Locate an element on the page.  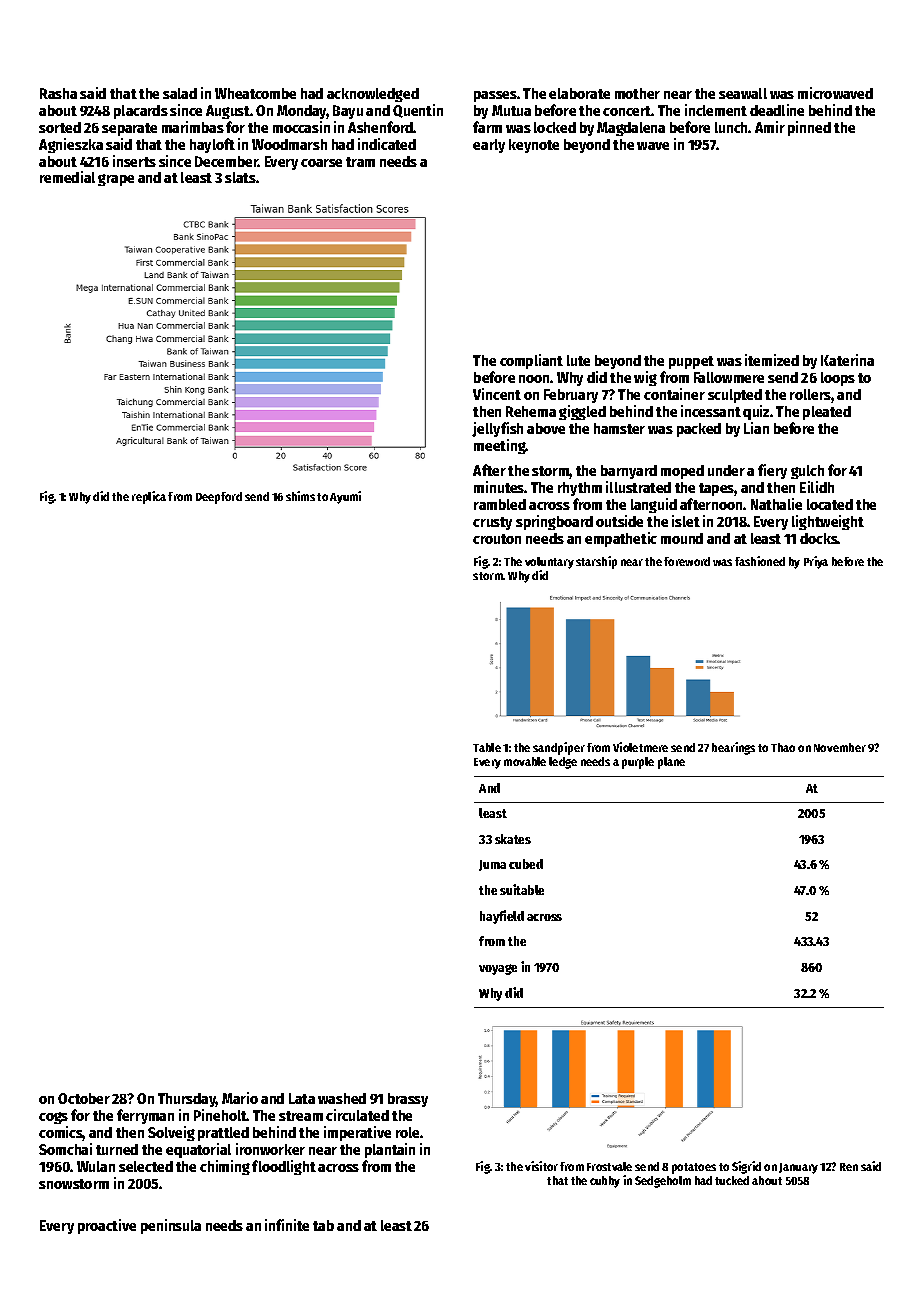
Violetmere is located at coordinates (640, 747).
